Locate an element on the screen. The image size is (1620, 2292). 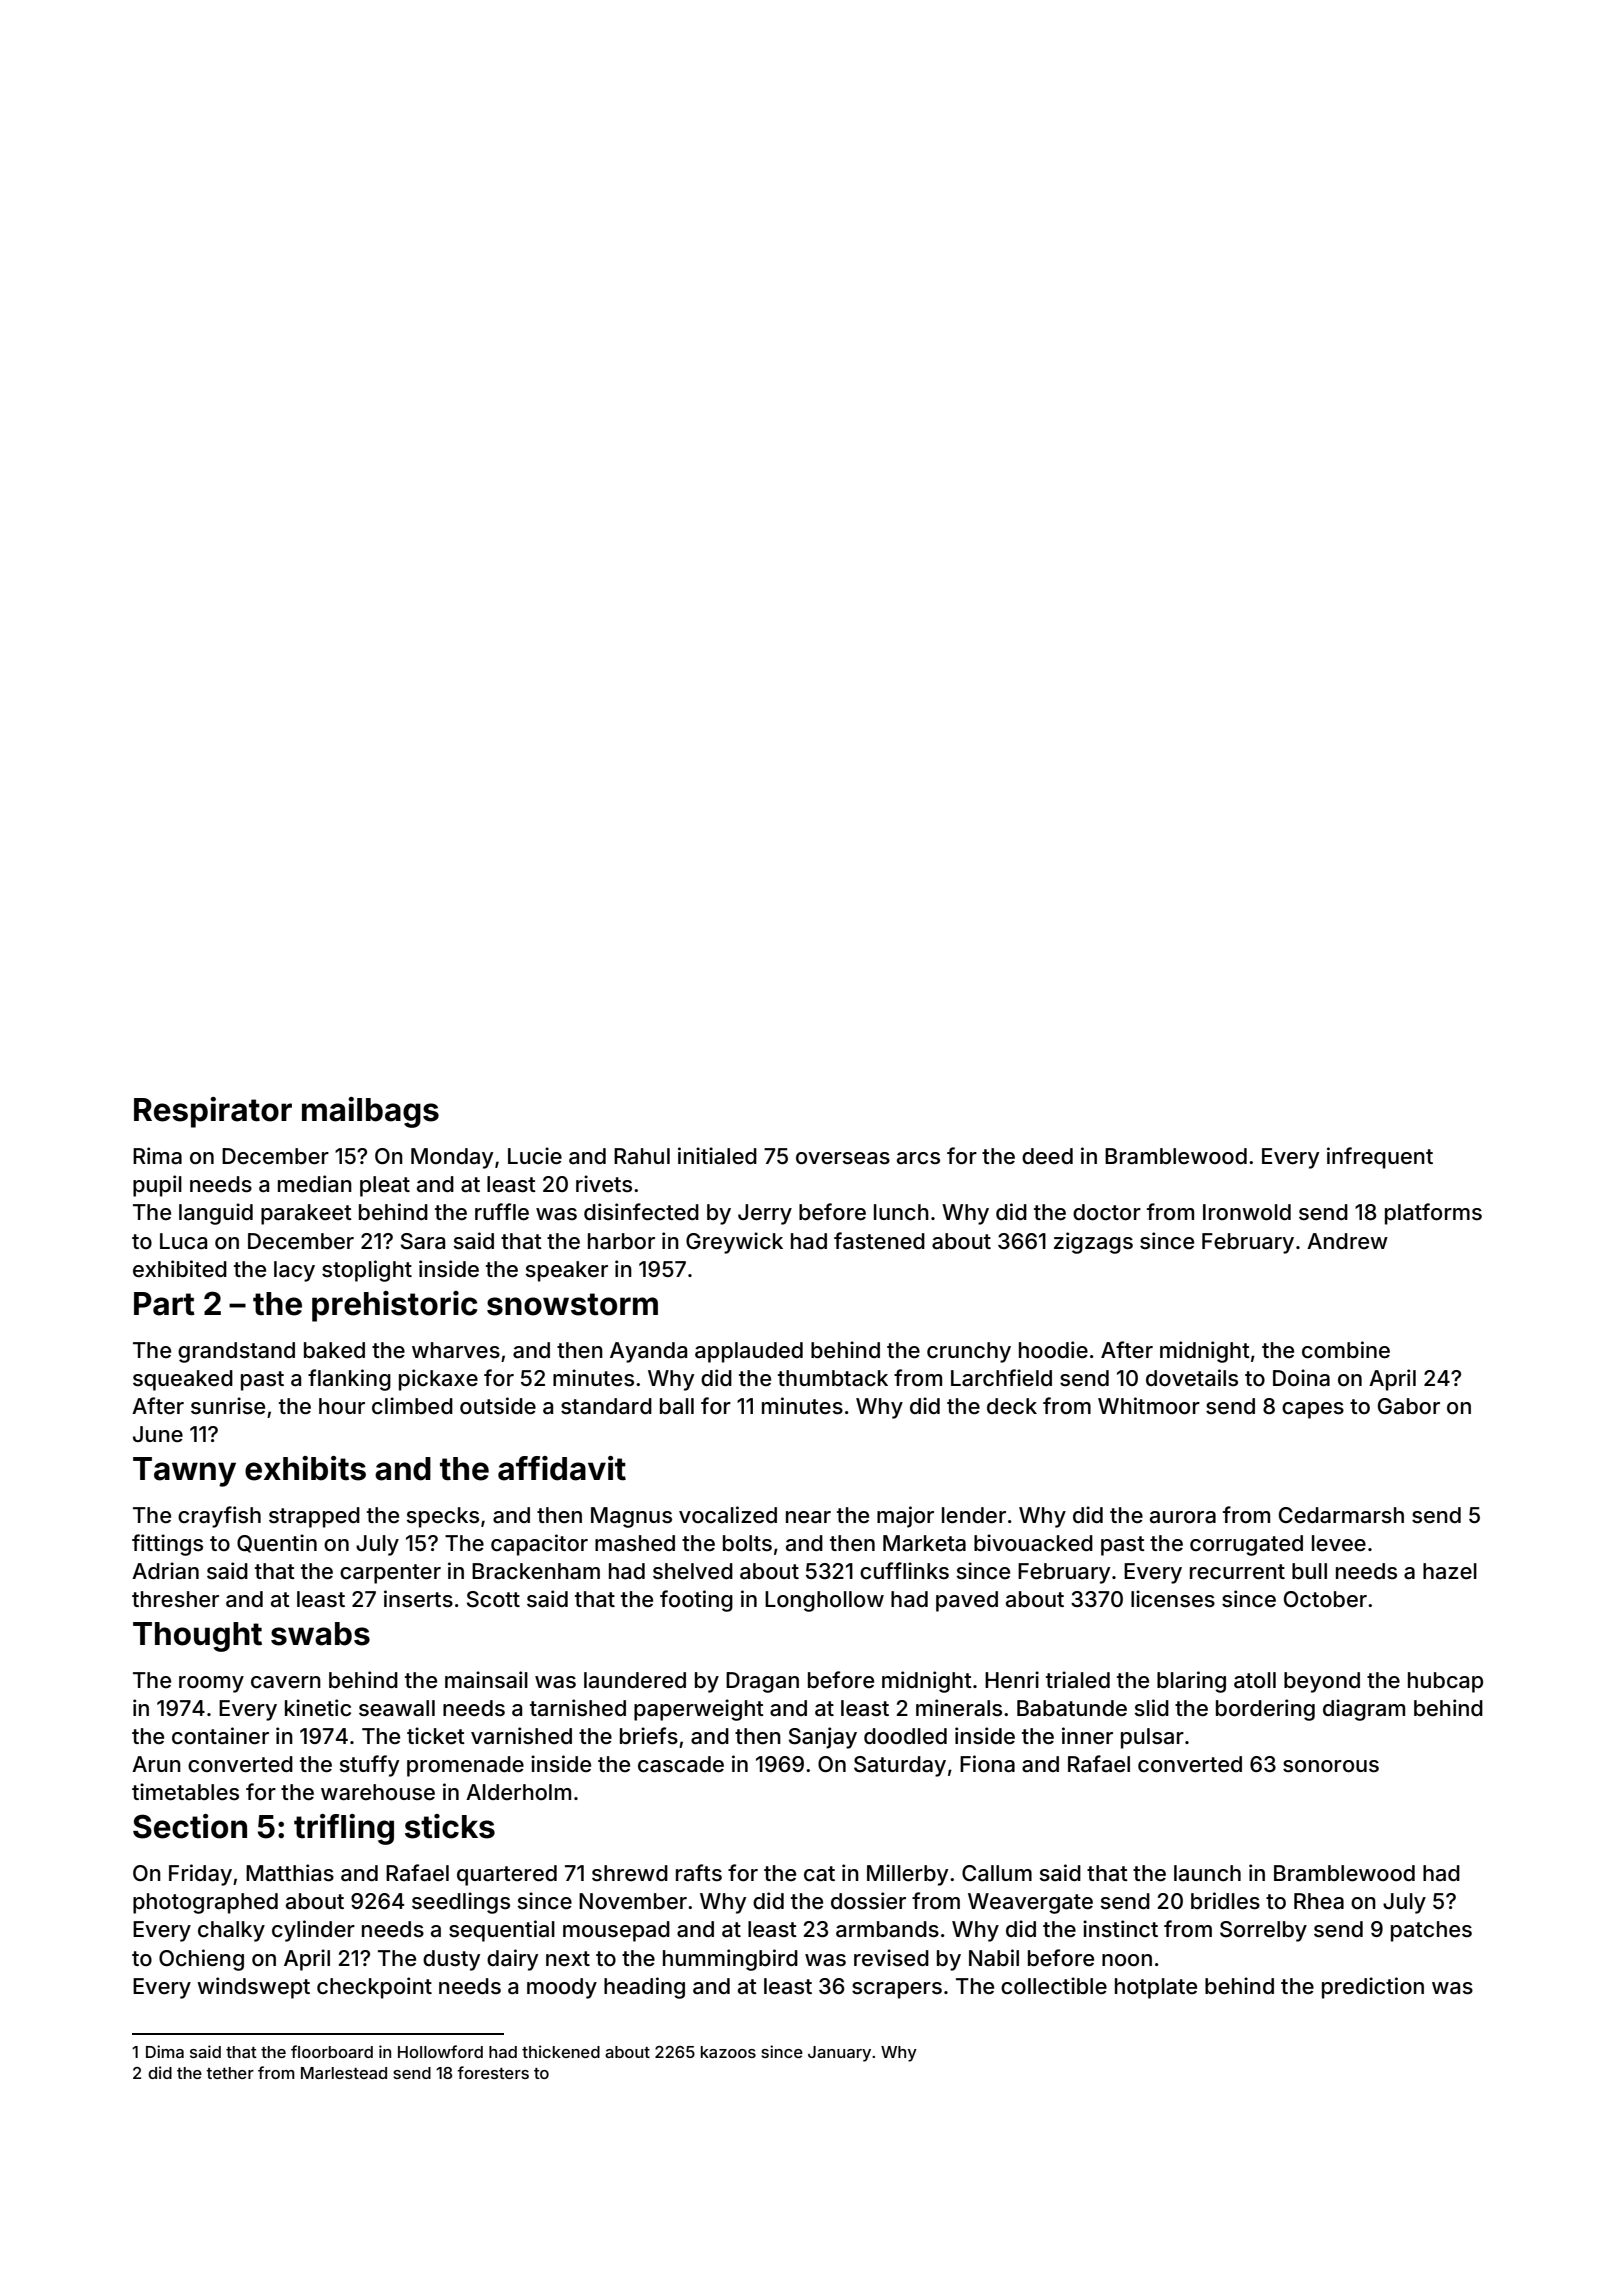
shelved is located at coordinates (693, 1571).
